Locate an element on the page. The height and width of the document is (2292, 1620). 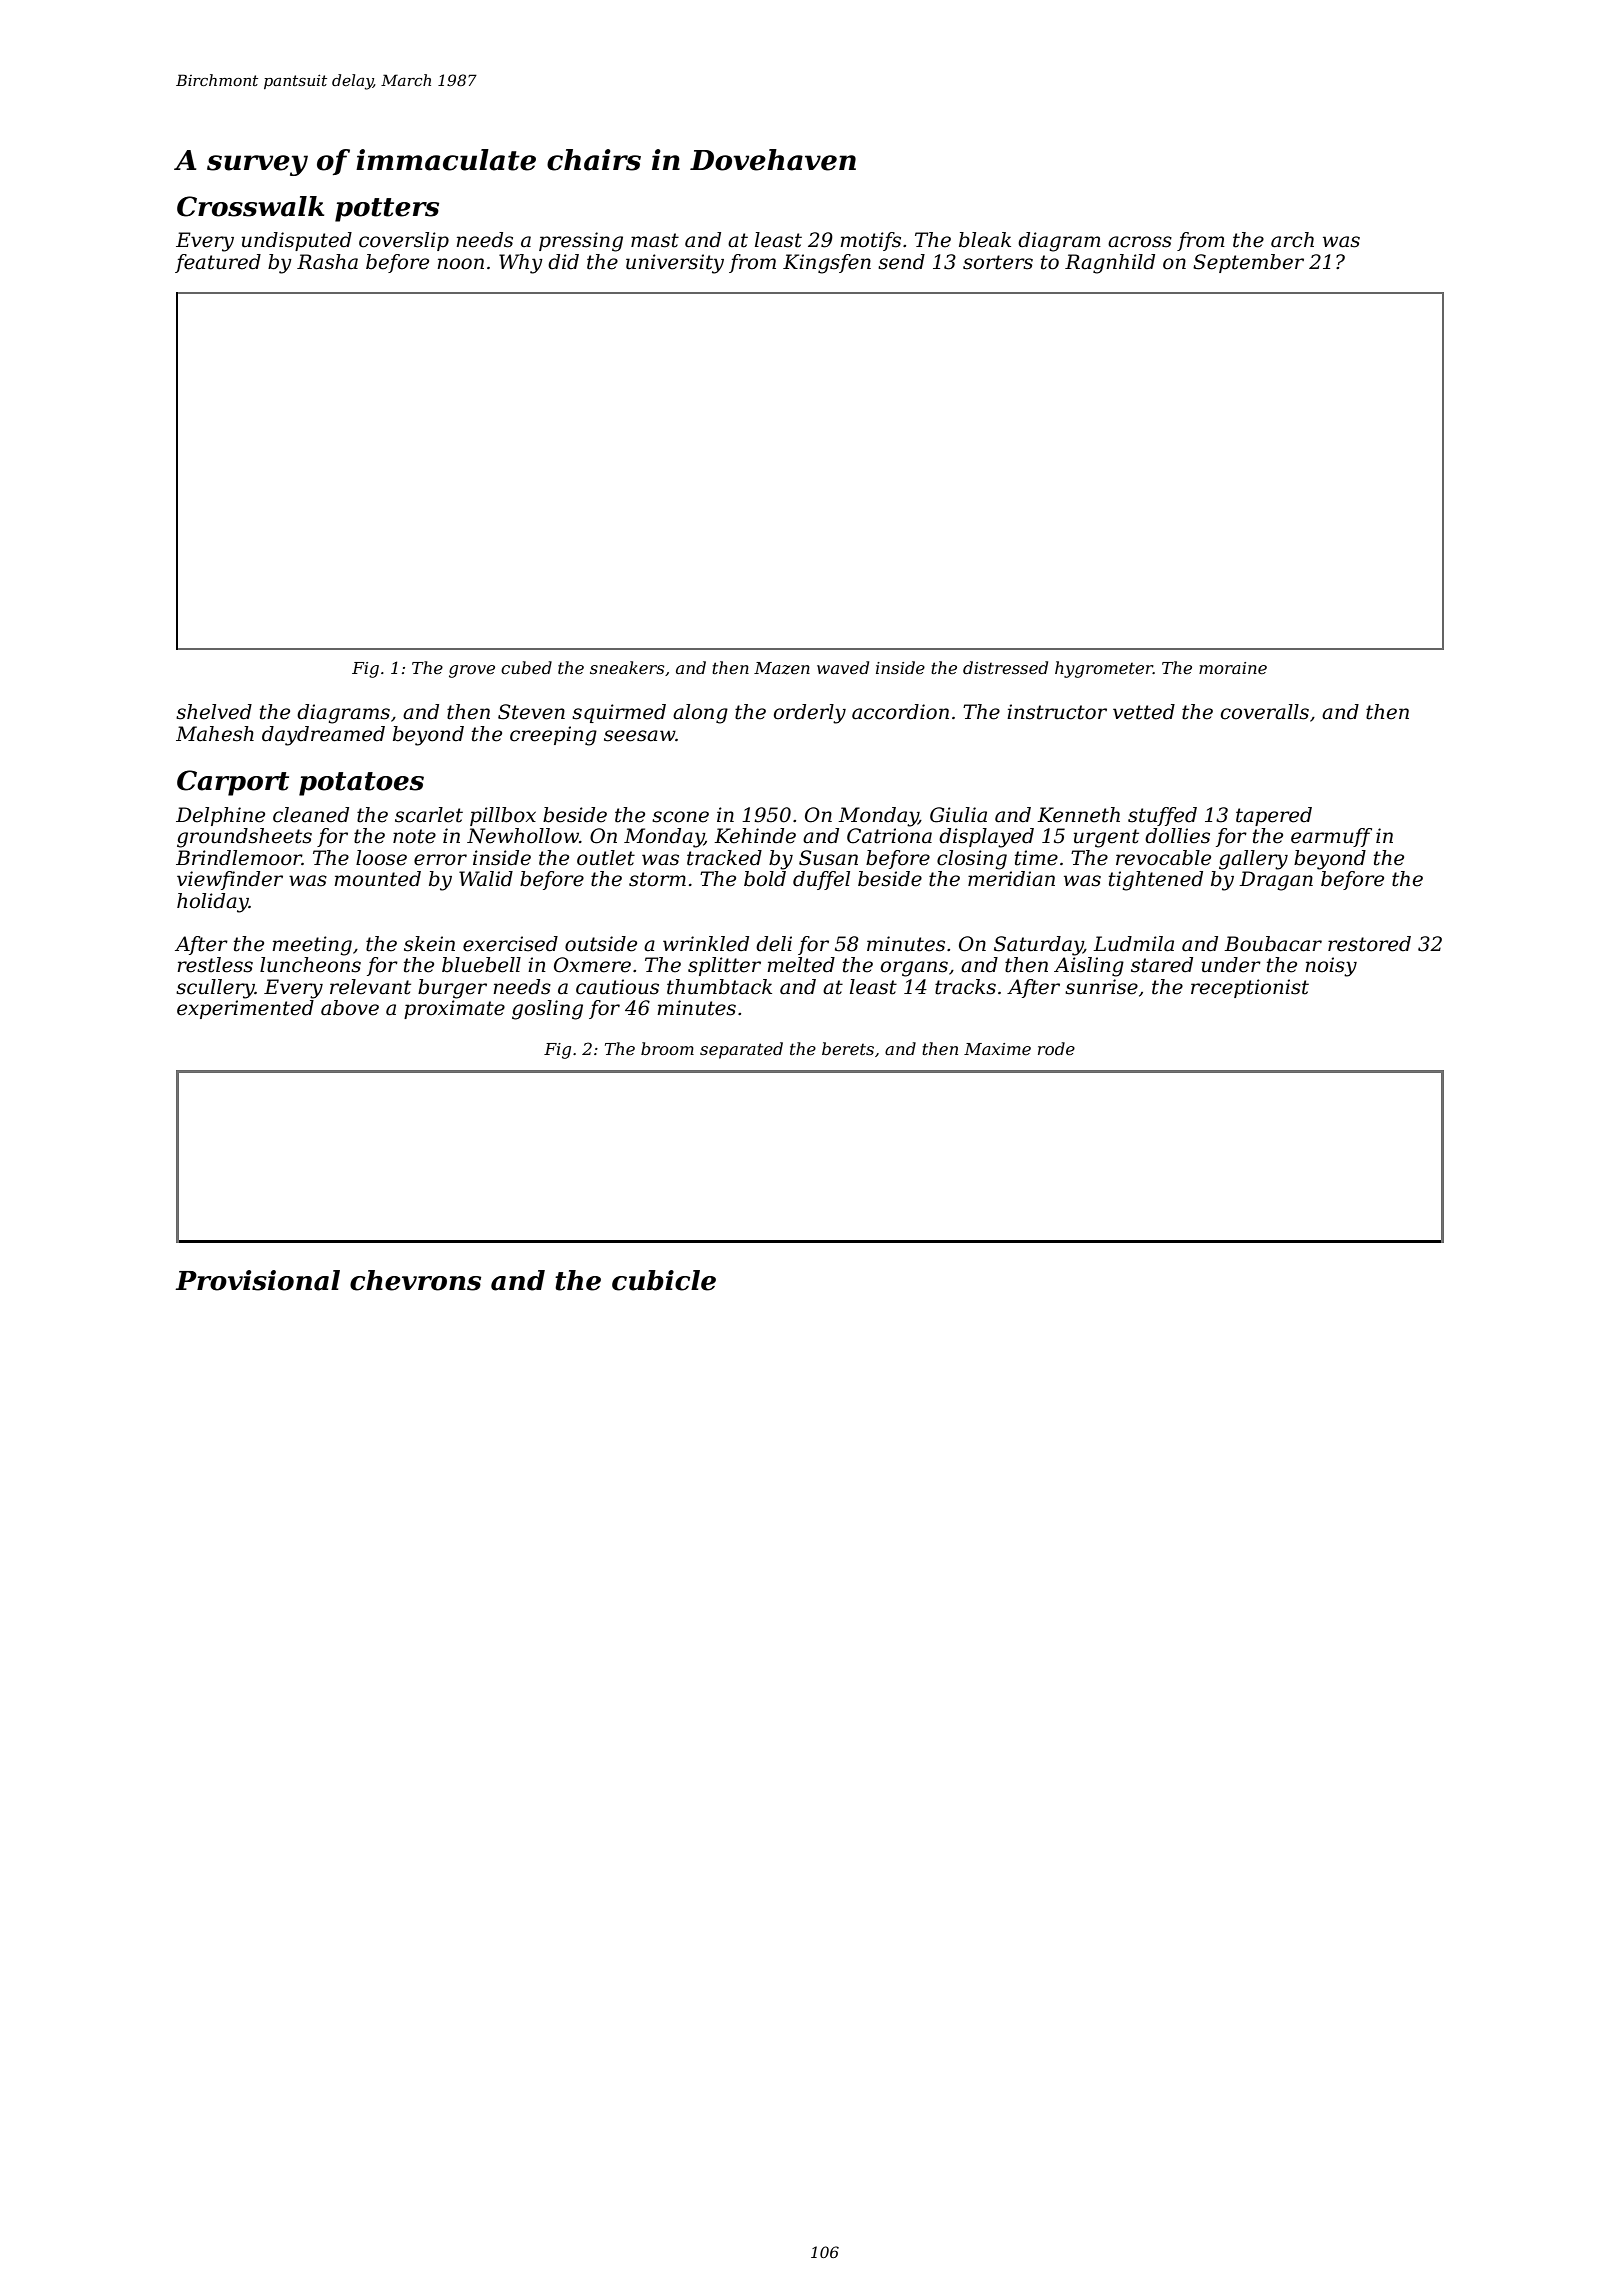
earmuff is located at coordinates (1331, 837).
